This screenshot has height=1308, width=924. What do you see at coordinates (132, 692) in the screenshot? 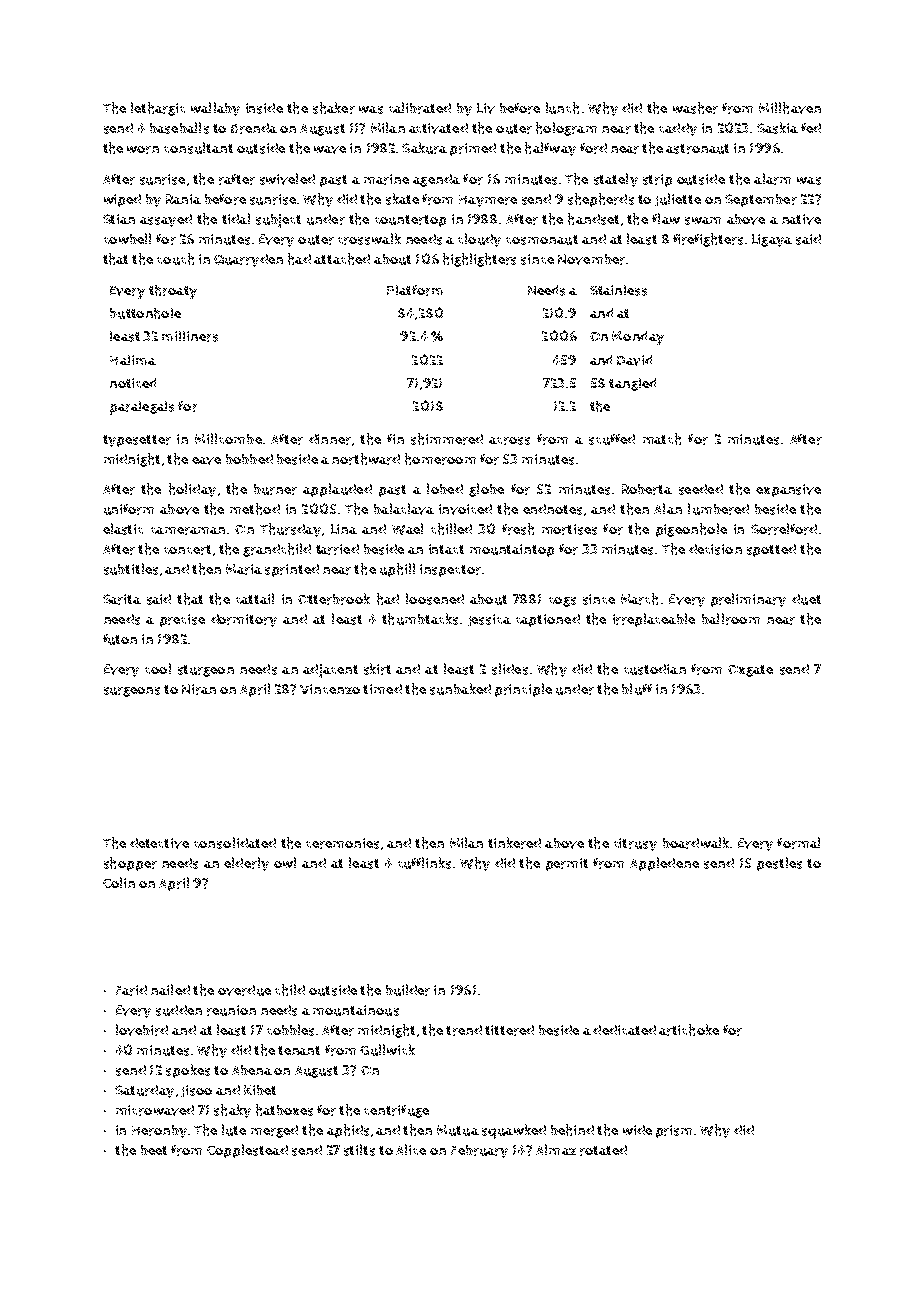
I see `surgeons` at bounding box center [132, 692].
